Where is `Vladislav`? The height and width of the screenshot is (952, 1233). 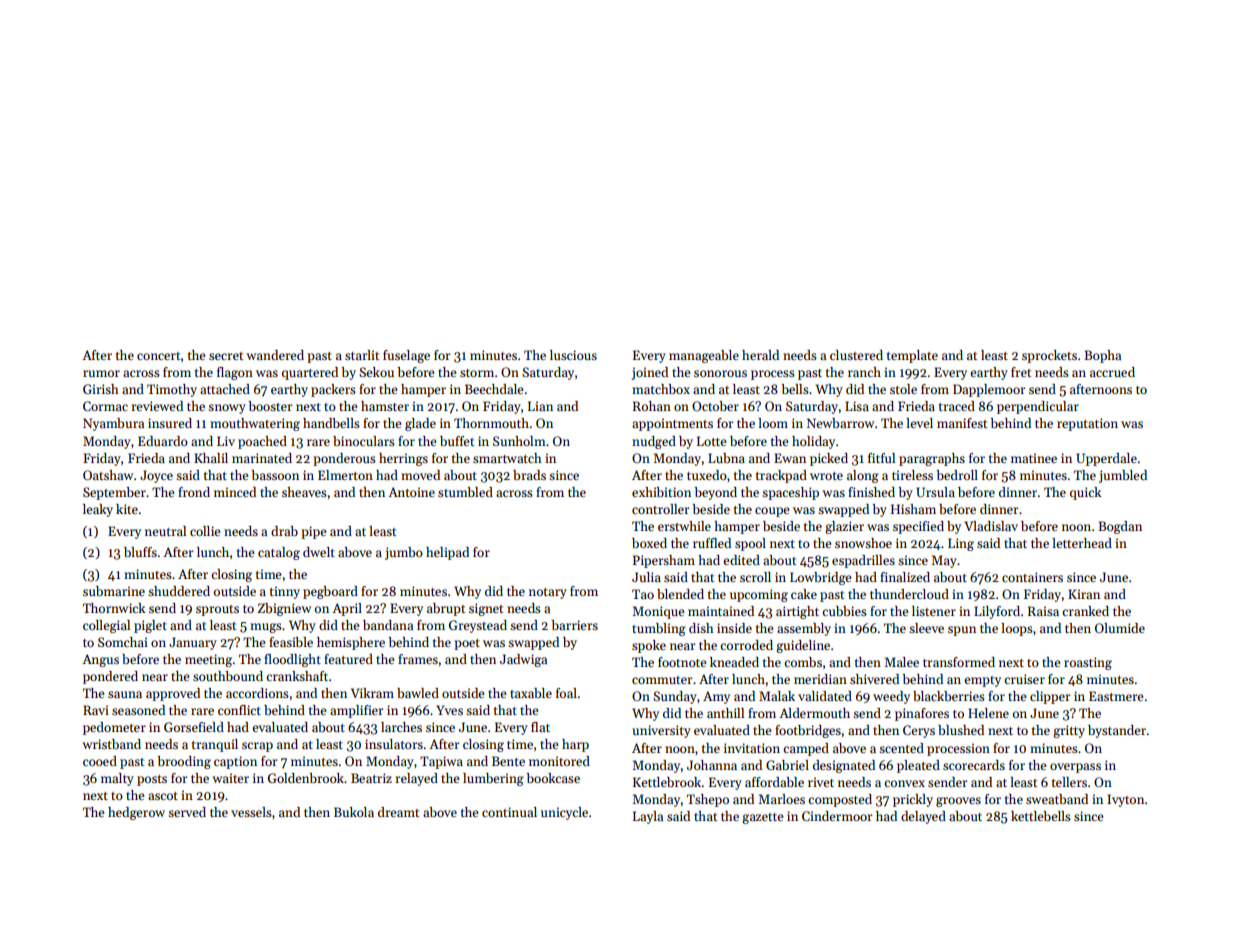
Vladislav is located at coordinates (991, 526).
